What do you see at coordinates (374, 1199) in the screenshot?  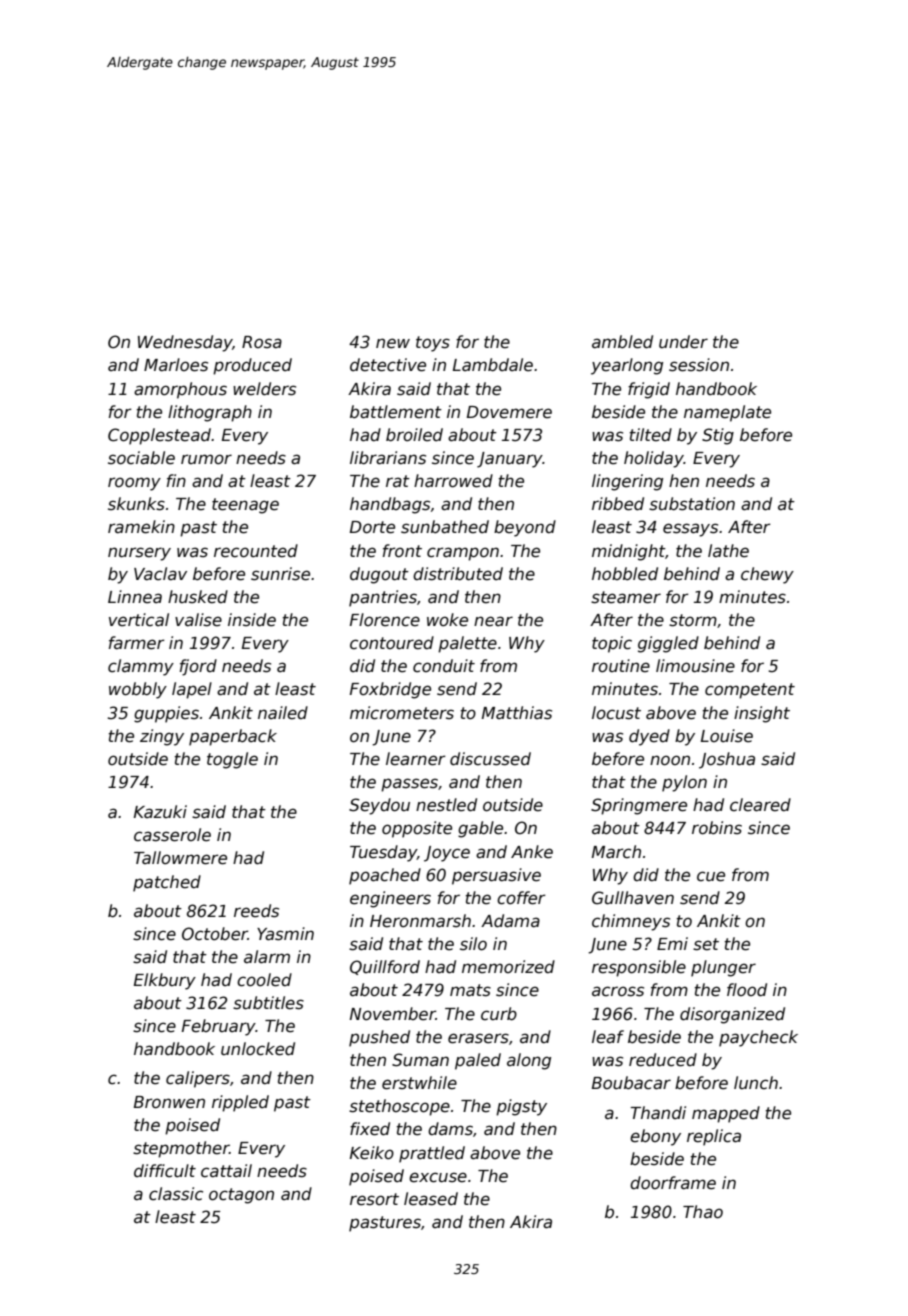 I see `resort` at bounding box center [374, 1199].
